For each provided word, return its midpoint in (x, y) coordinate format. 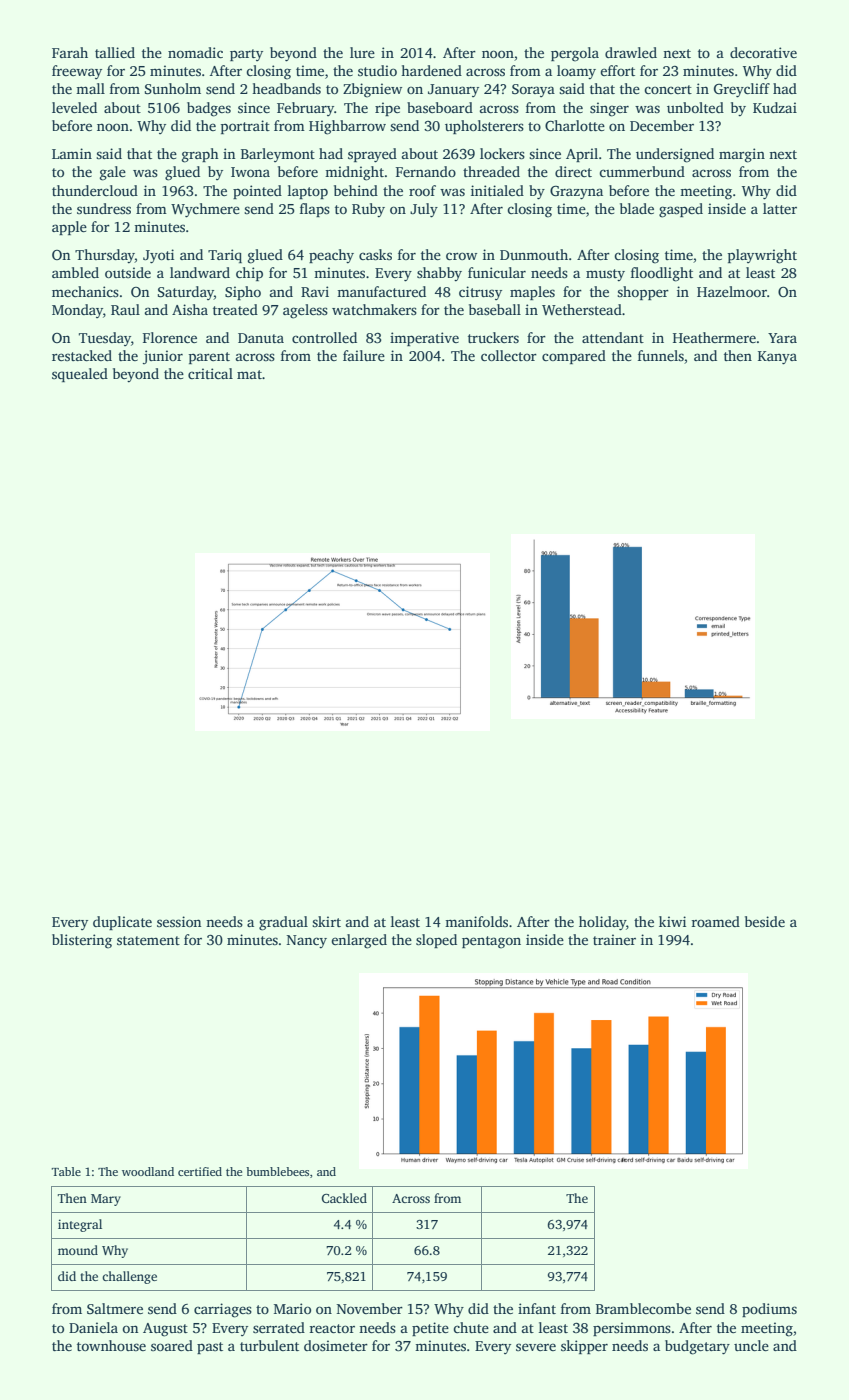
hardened (431, 70)
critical (210, 373)
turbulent (269, 1345)
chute (471, 1327)
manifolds (476, 921)
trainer (614, 939)
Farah (70, 52)
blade (637, 208)
